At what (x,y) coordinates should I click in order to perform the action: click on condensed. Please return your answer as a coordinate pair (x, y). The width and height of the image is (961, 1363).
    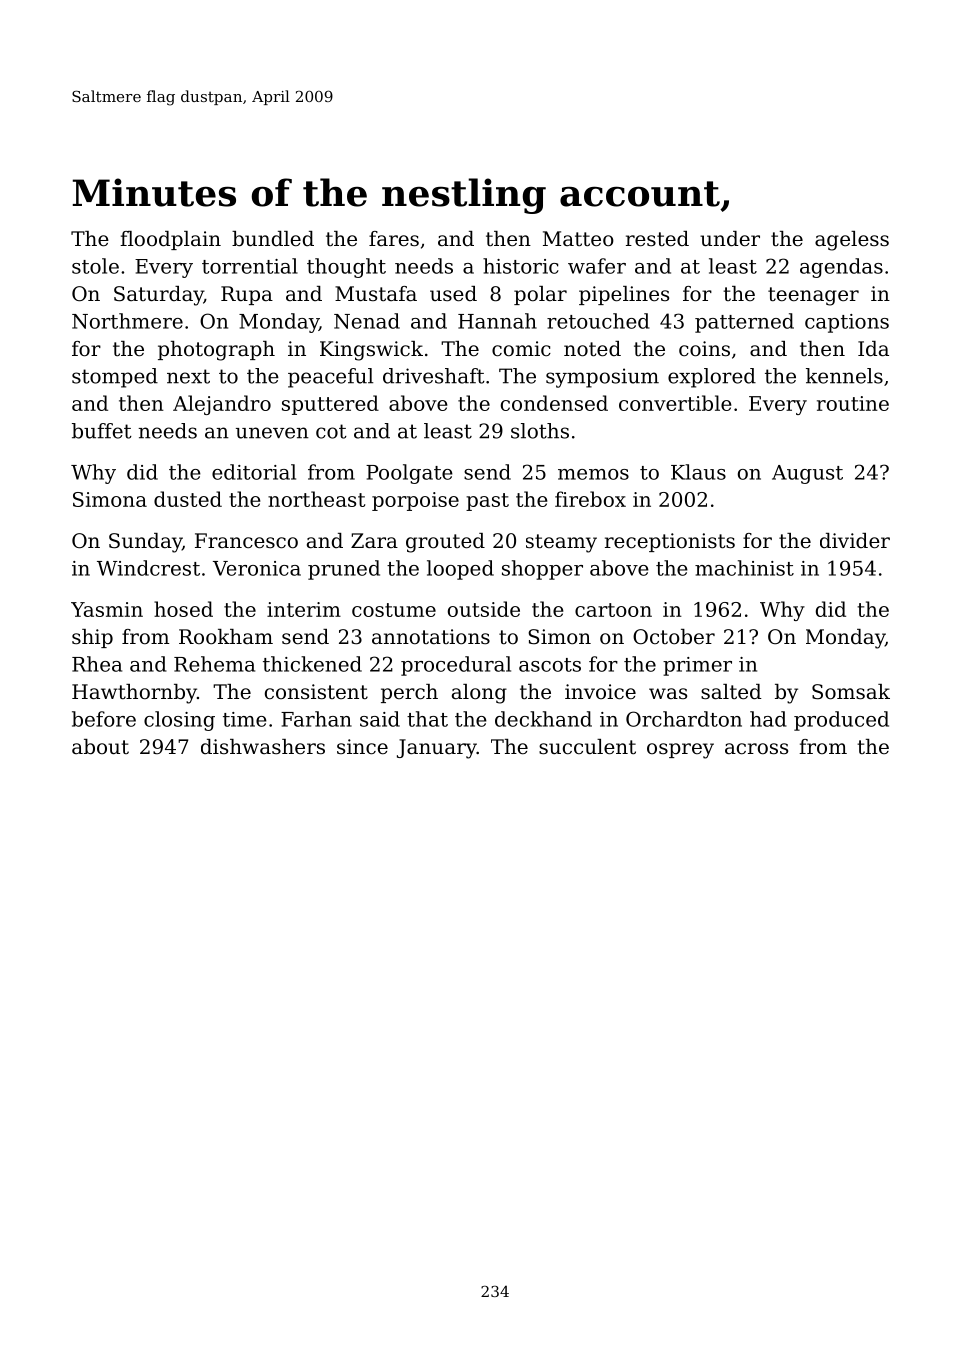
    Looking at the image, I should click on (554, 403).
